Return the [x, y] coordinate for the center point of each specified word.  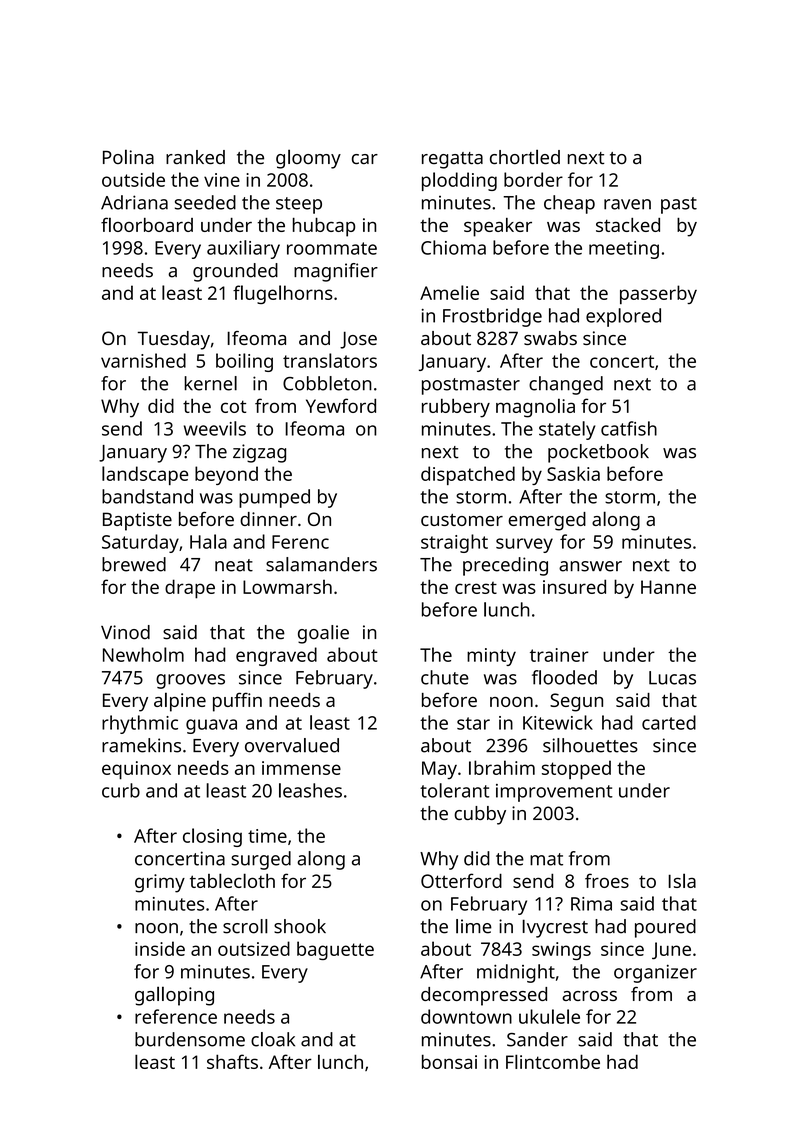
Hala [208, 541]
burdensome [190, 1039]
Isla [682, 880]
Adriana [134, 202]
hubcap [324, 227]
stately [567, 430]
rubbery [456, 408]
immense [301, 768]
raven [627, 204]
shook [300, 926]
